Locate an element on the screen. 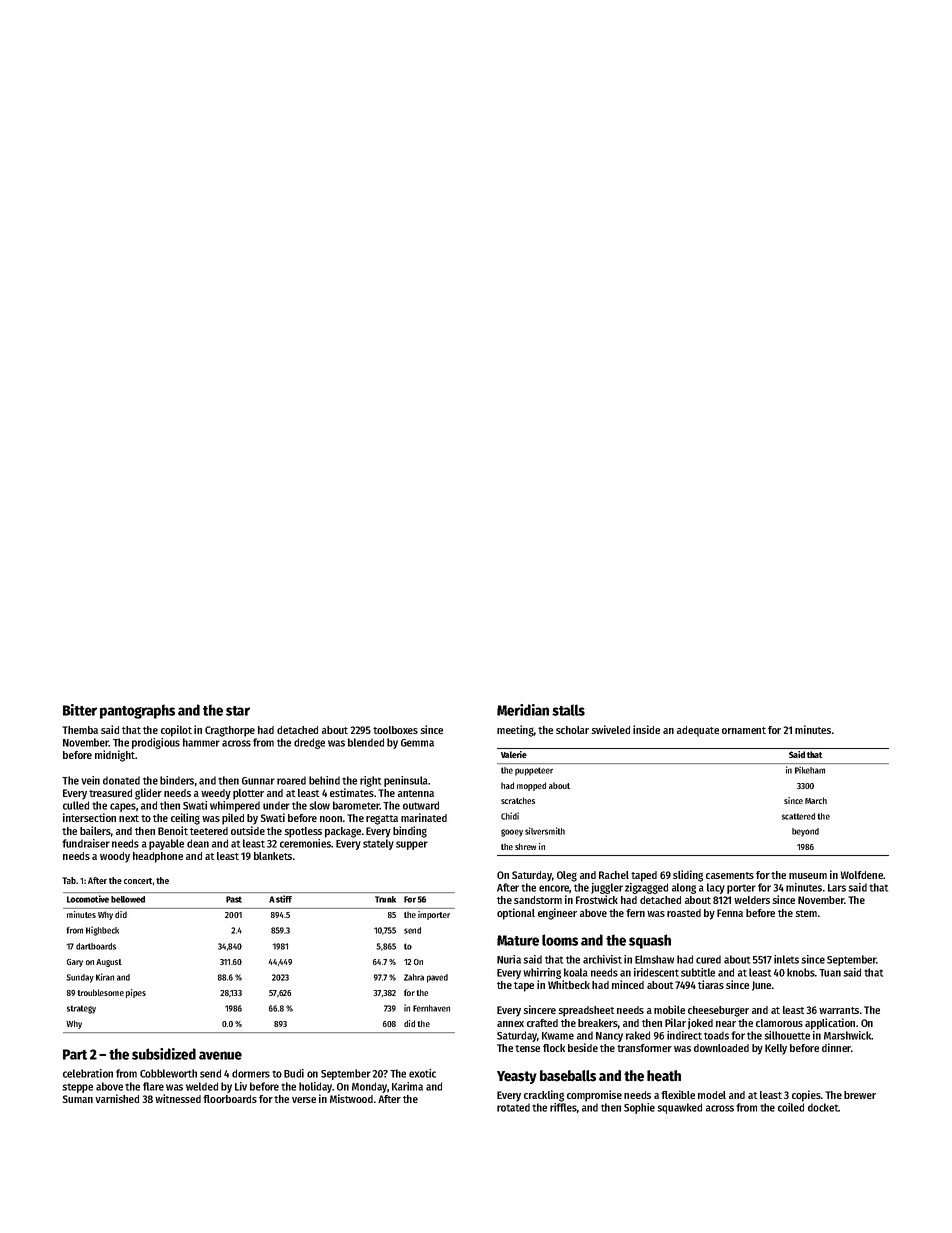 The width and height of the screenshot is (952, 1233). paved is located at coordinates (437, 978).
